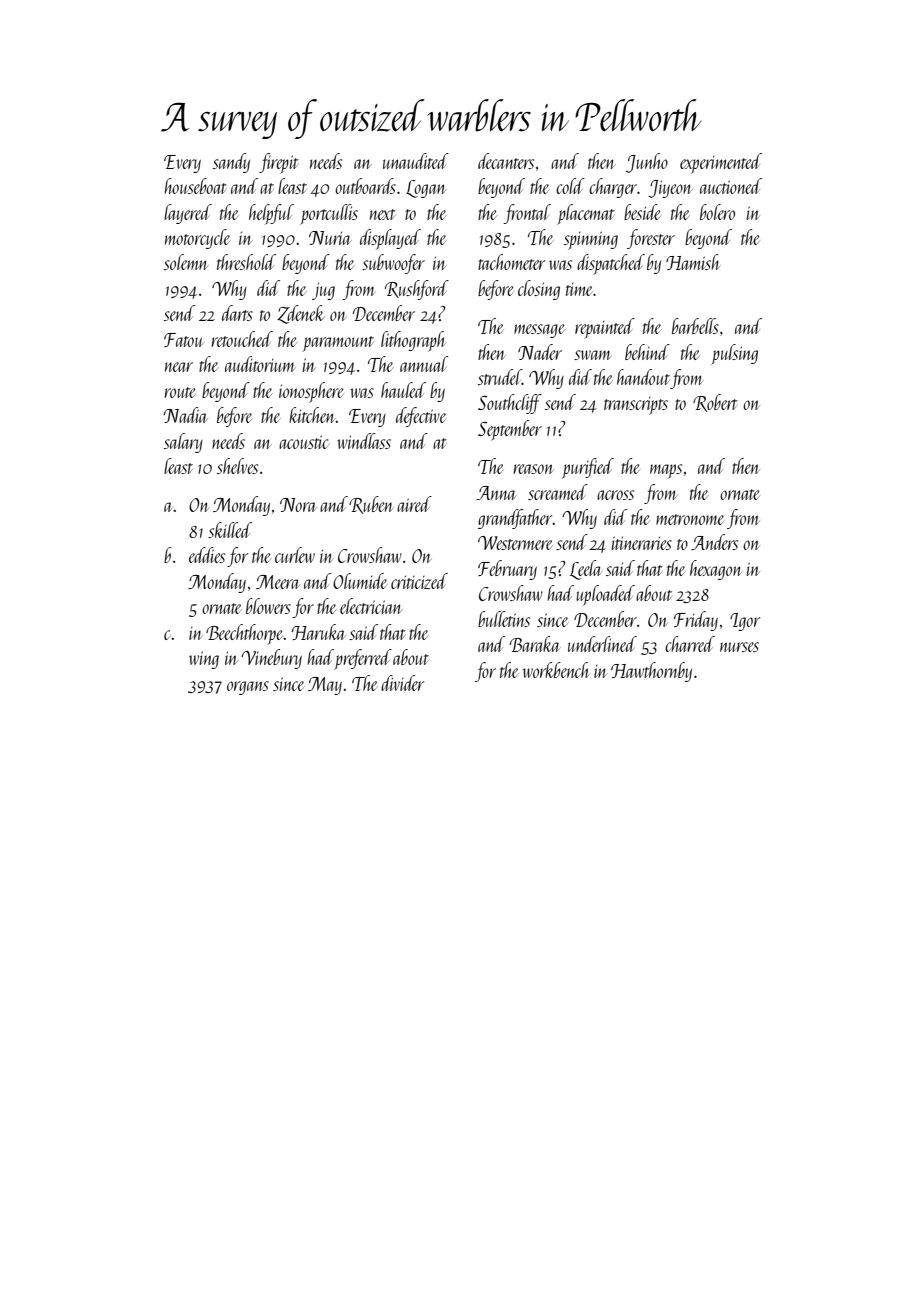 The image size is (924, 1311). Describe the element at coordinates (403, 390) in the screenshot. I see `hauled` at that location.
